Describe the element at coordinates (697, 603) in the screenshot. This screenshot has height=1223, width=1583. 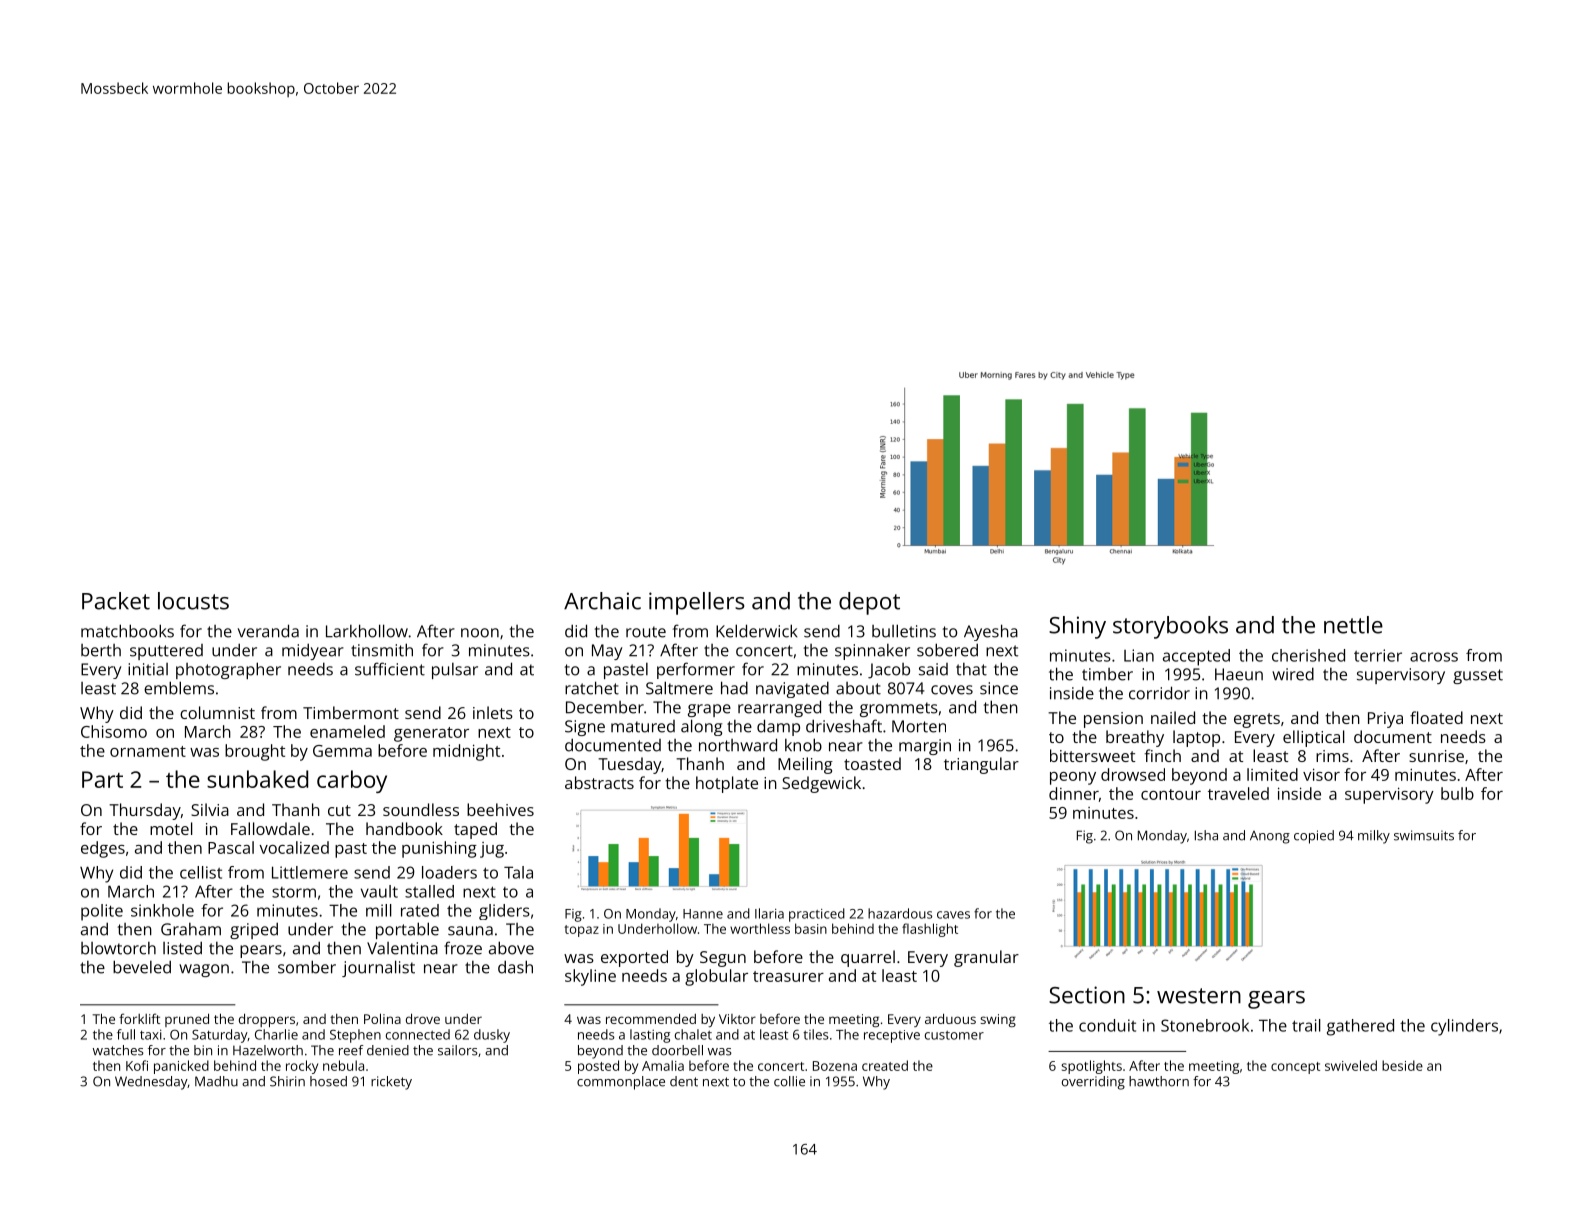
I see `impellers` at that location.
